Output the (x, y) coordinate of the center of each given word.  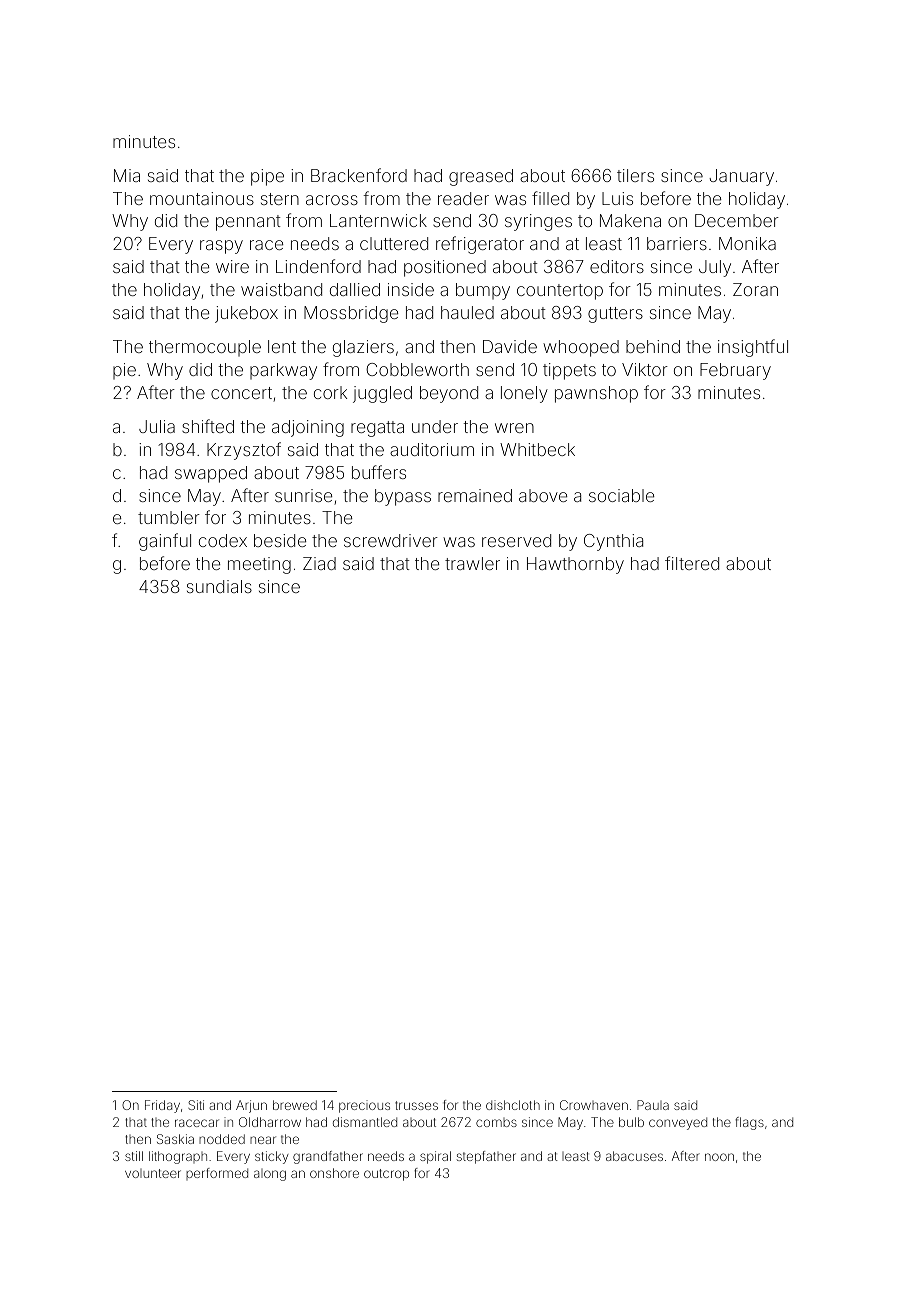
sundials (219, 586)
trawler (472, 563)
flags (749, 1123)
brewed (295, 1105)
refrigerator (480, 245)
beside (280, 540)
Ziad (319, 563)
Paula (653, 1105)
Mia (127, 175)
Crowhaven (594, 1105)
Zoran (755, 289)
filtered (692, 563)
